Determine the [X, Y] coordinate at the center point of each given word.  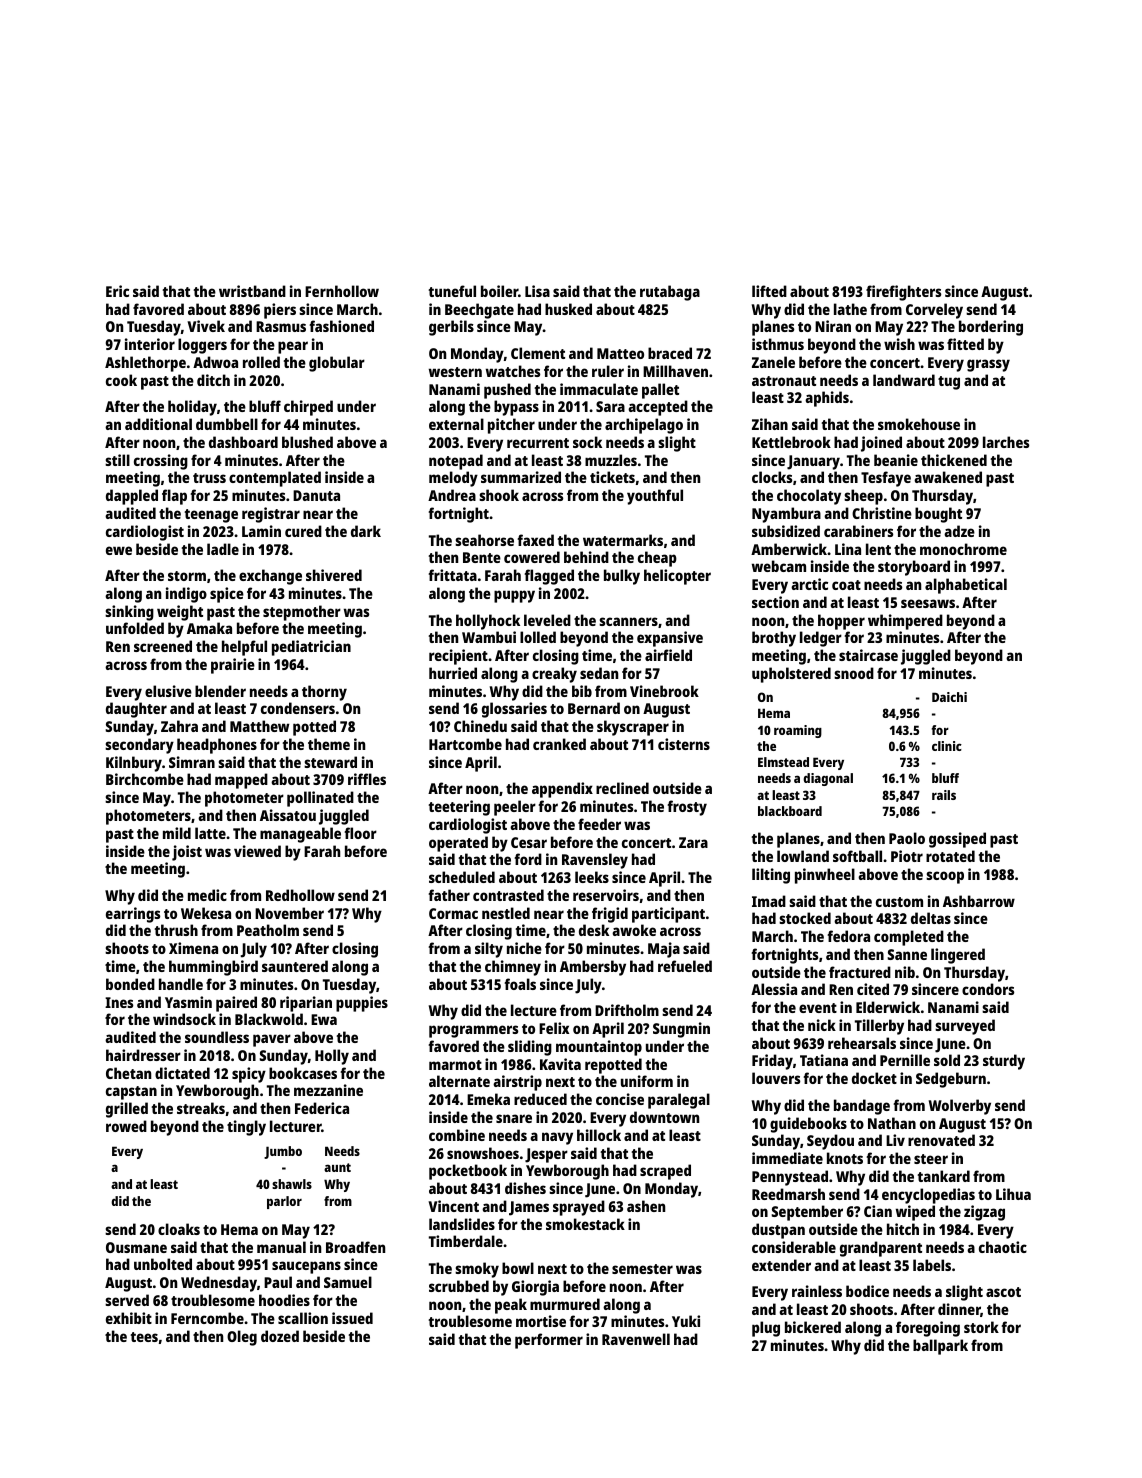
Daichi [949, 697]
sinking [129, 613]
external [456, 424]
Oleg [242, 1338]
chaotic [1003, 1247]
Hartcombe [465, 744]
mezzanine [328, 1090]
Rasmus [281, 326]
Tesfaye [886, 479]
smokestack [585, 1224]
